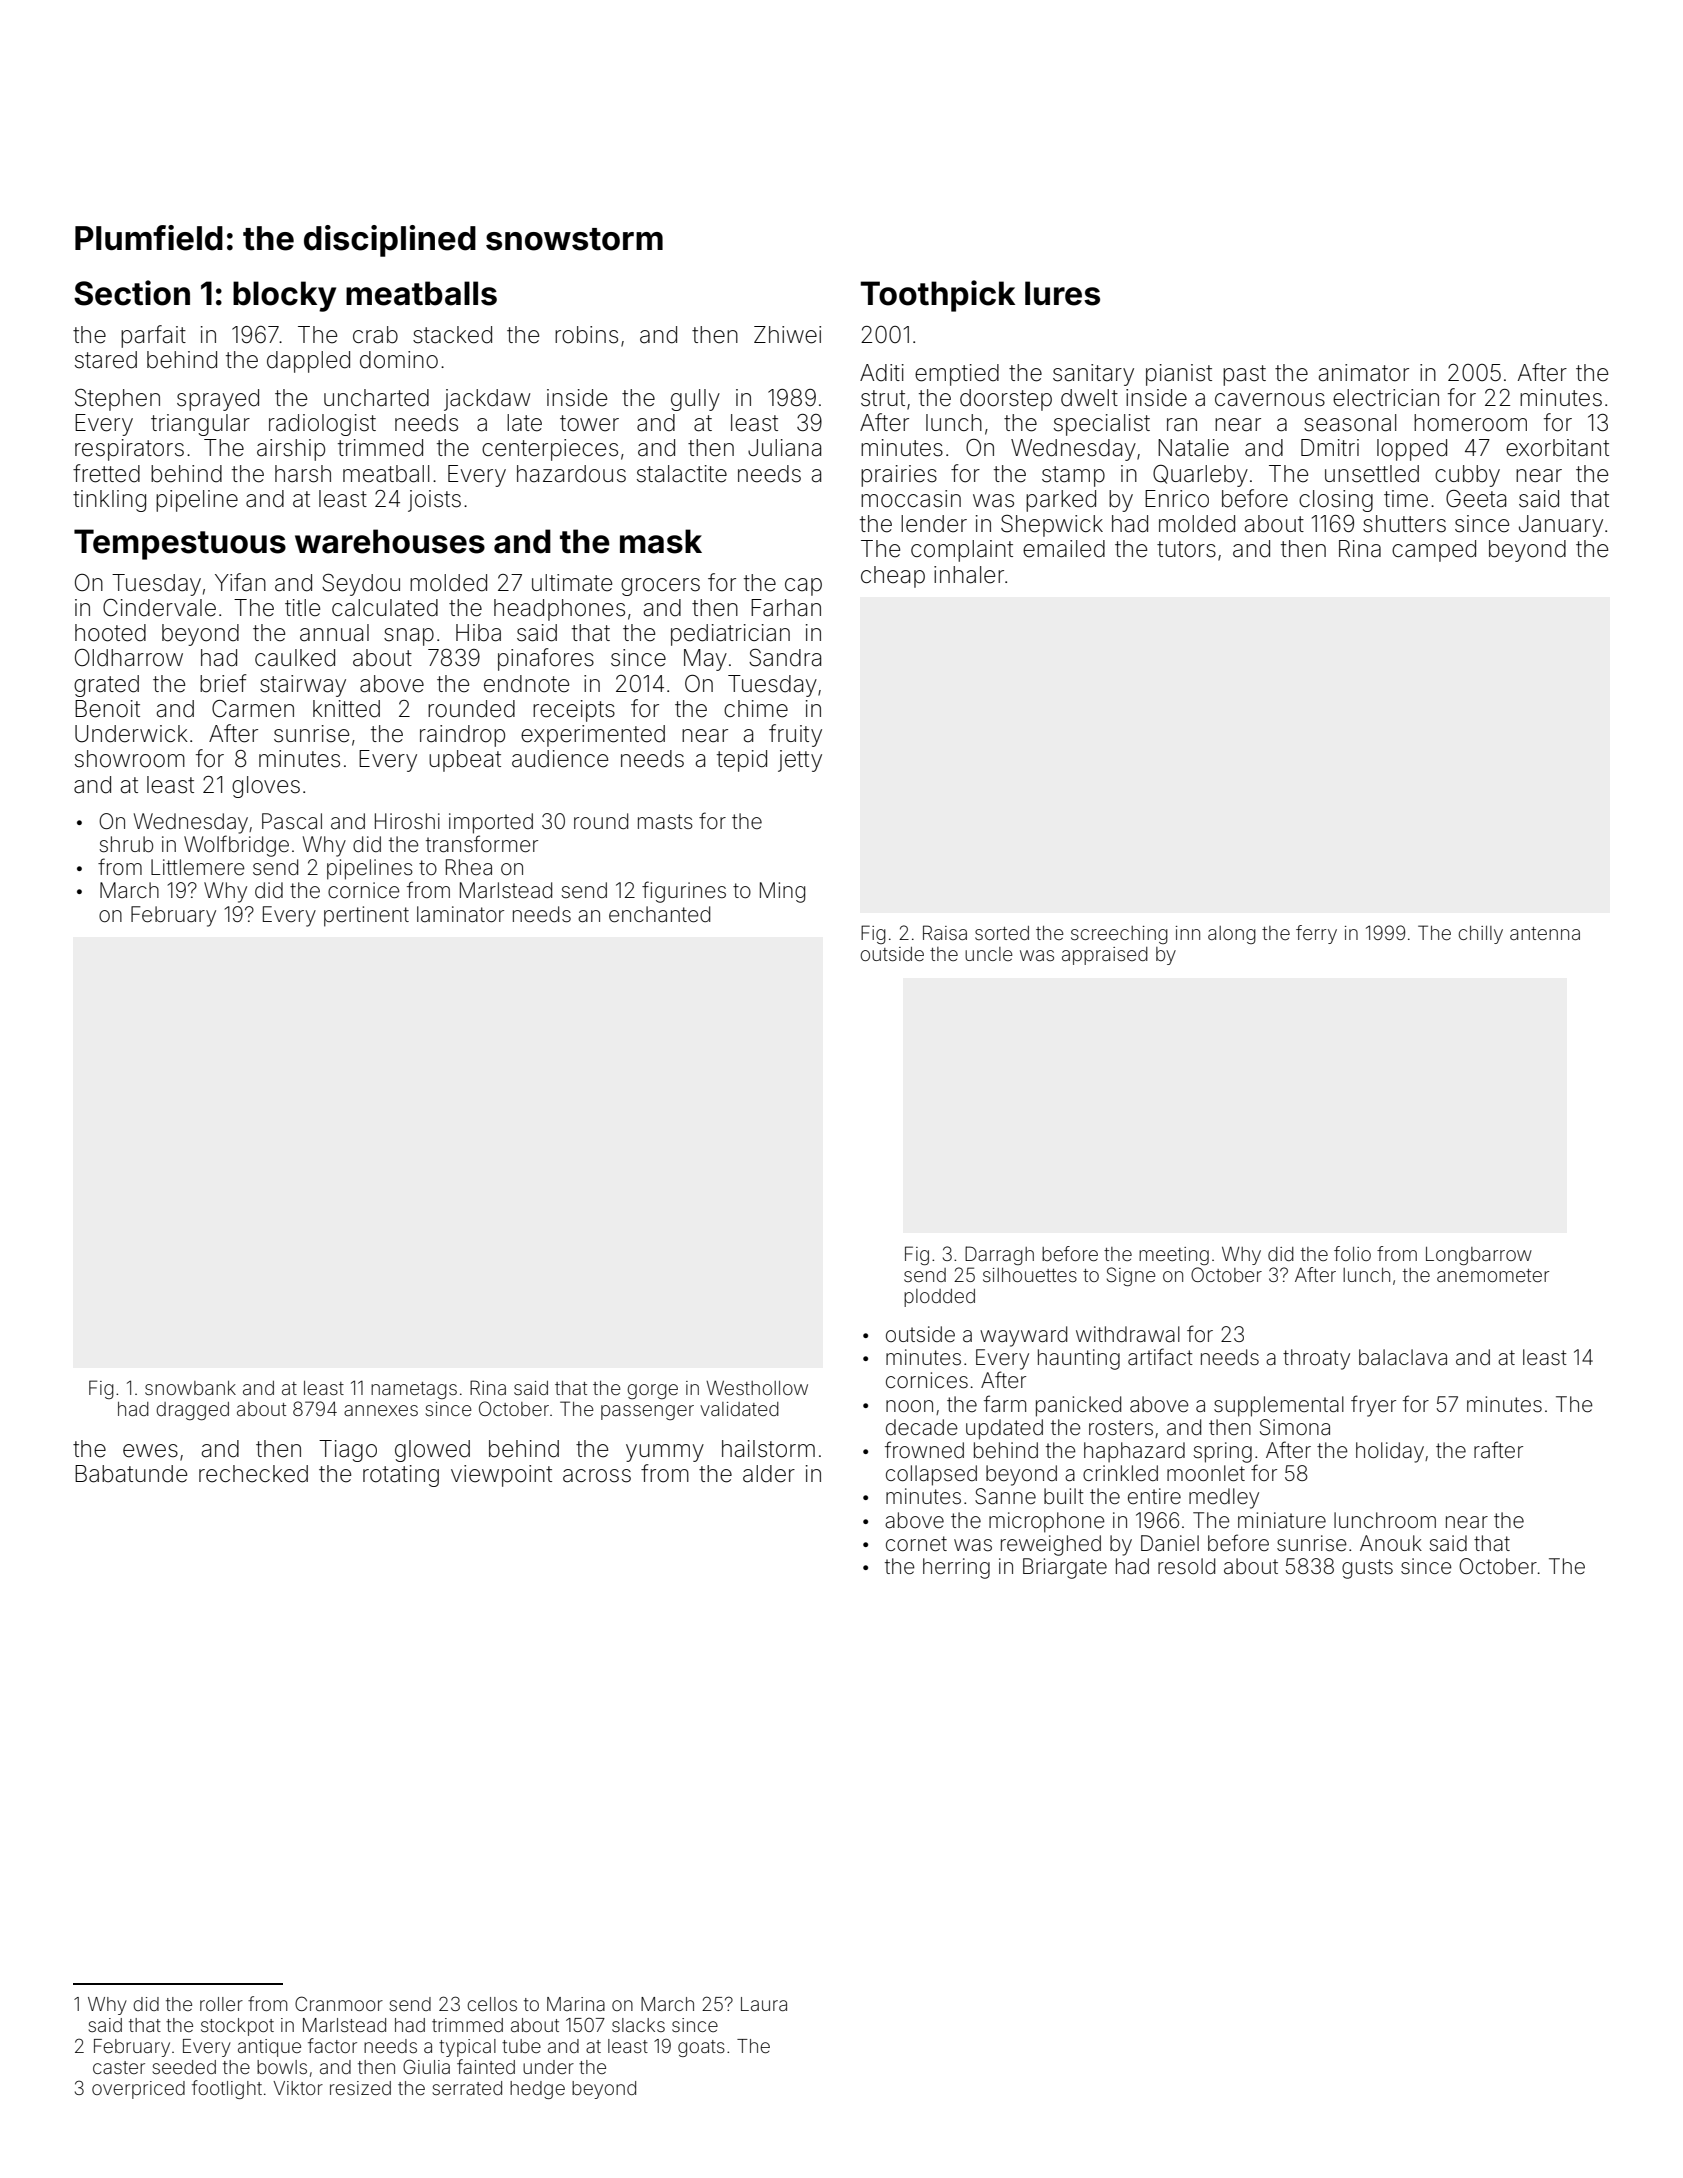 This screenshot has width=1683, height=2178. I want to click on anemometer, so click(1493, 1275).
